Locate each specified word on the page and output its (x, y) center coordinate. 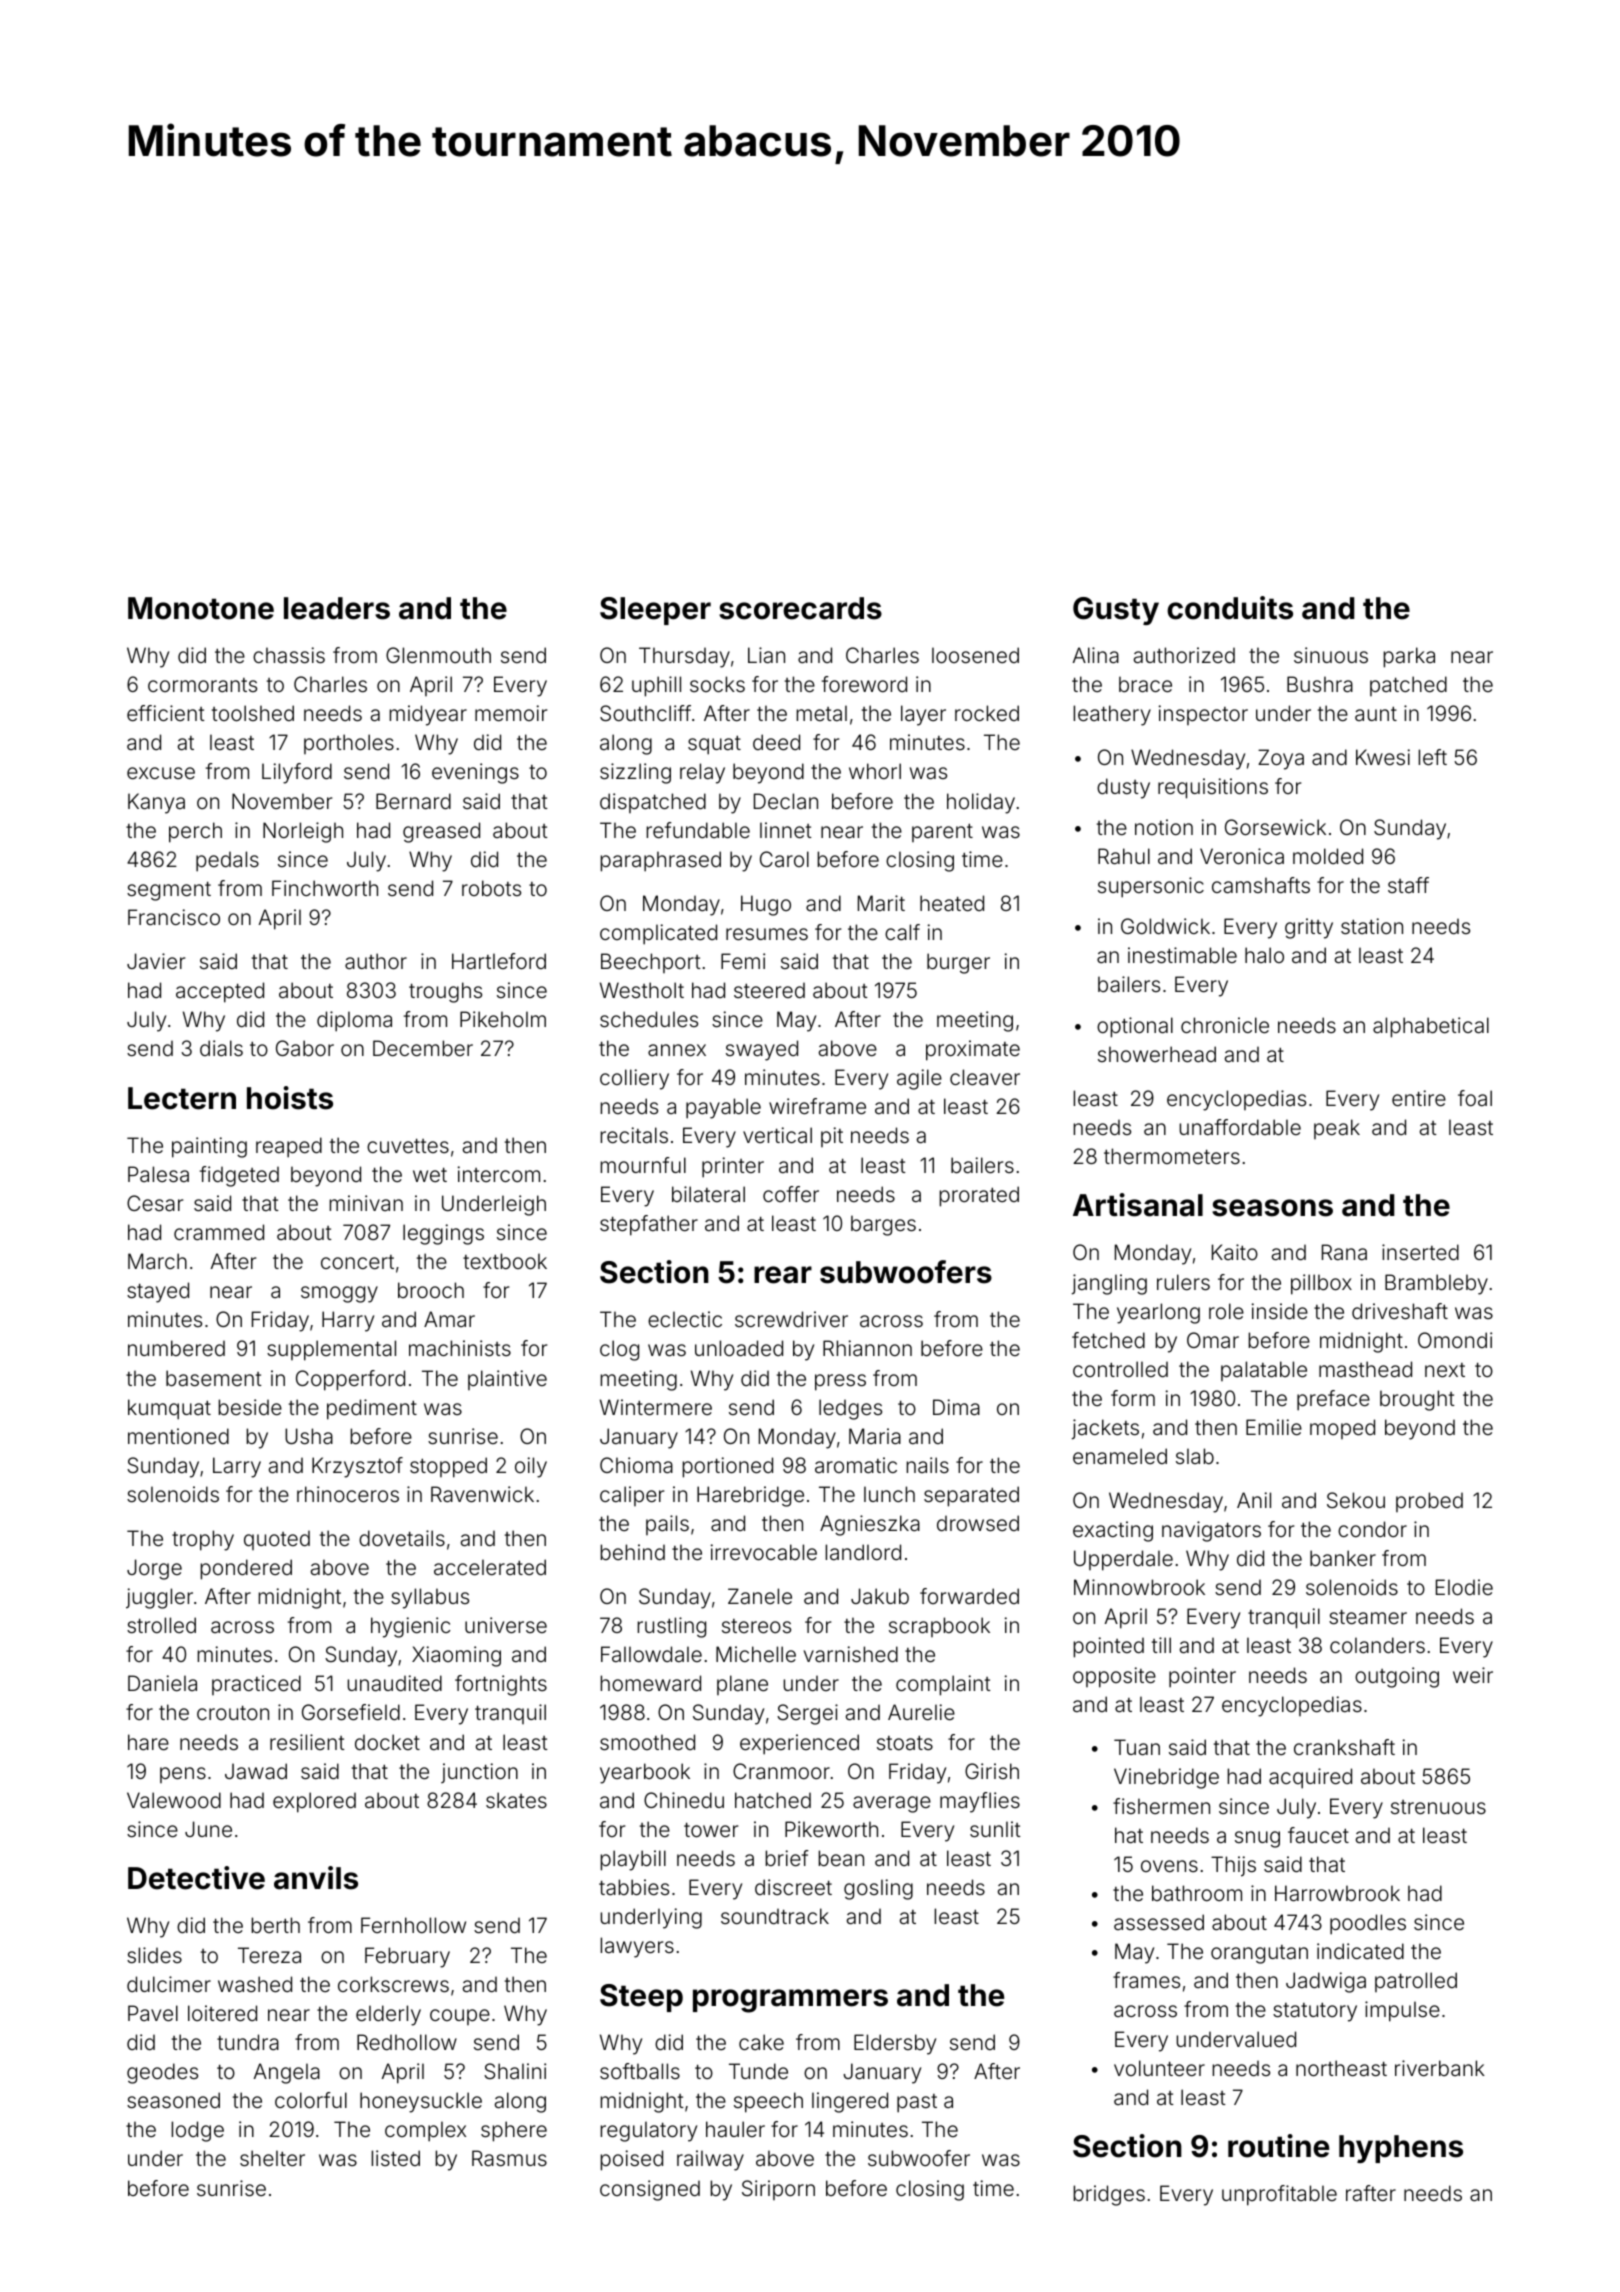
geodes (162, 2073)
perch (195, 832)
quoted (277, 1540)
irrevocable (764, 1552)
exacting (1113, 1531)
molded (1328, 856)
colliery (634, 1079)
